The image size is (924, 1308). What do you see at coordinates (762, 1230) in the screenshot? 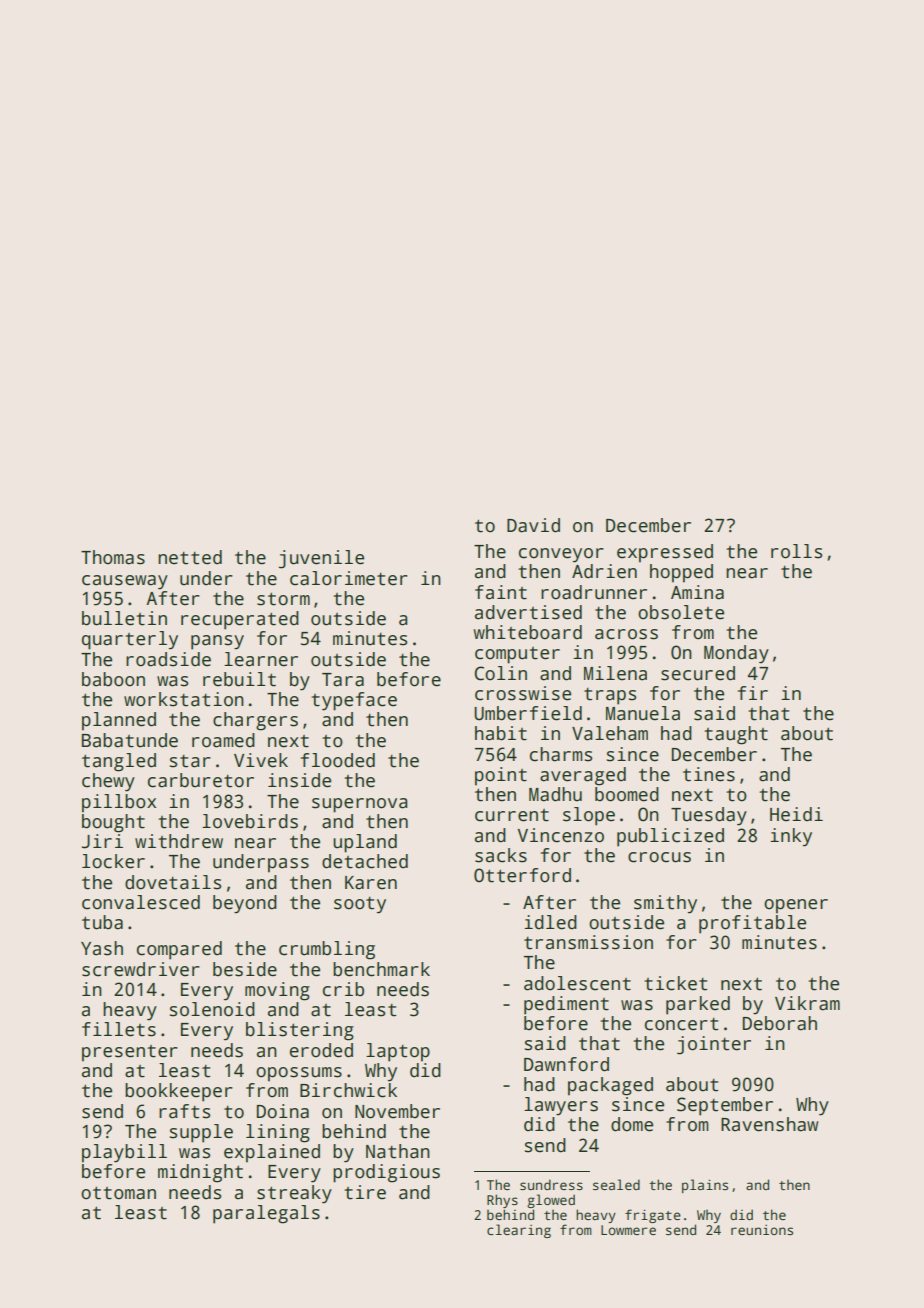
I see `reunions` at bounding box center [762, 1230].
